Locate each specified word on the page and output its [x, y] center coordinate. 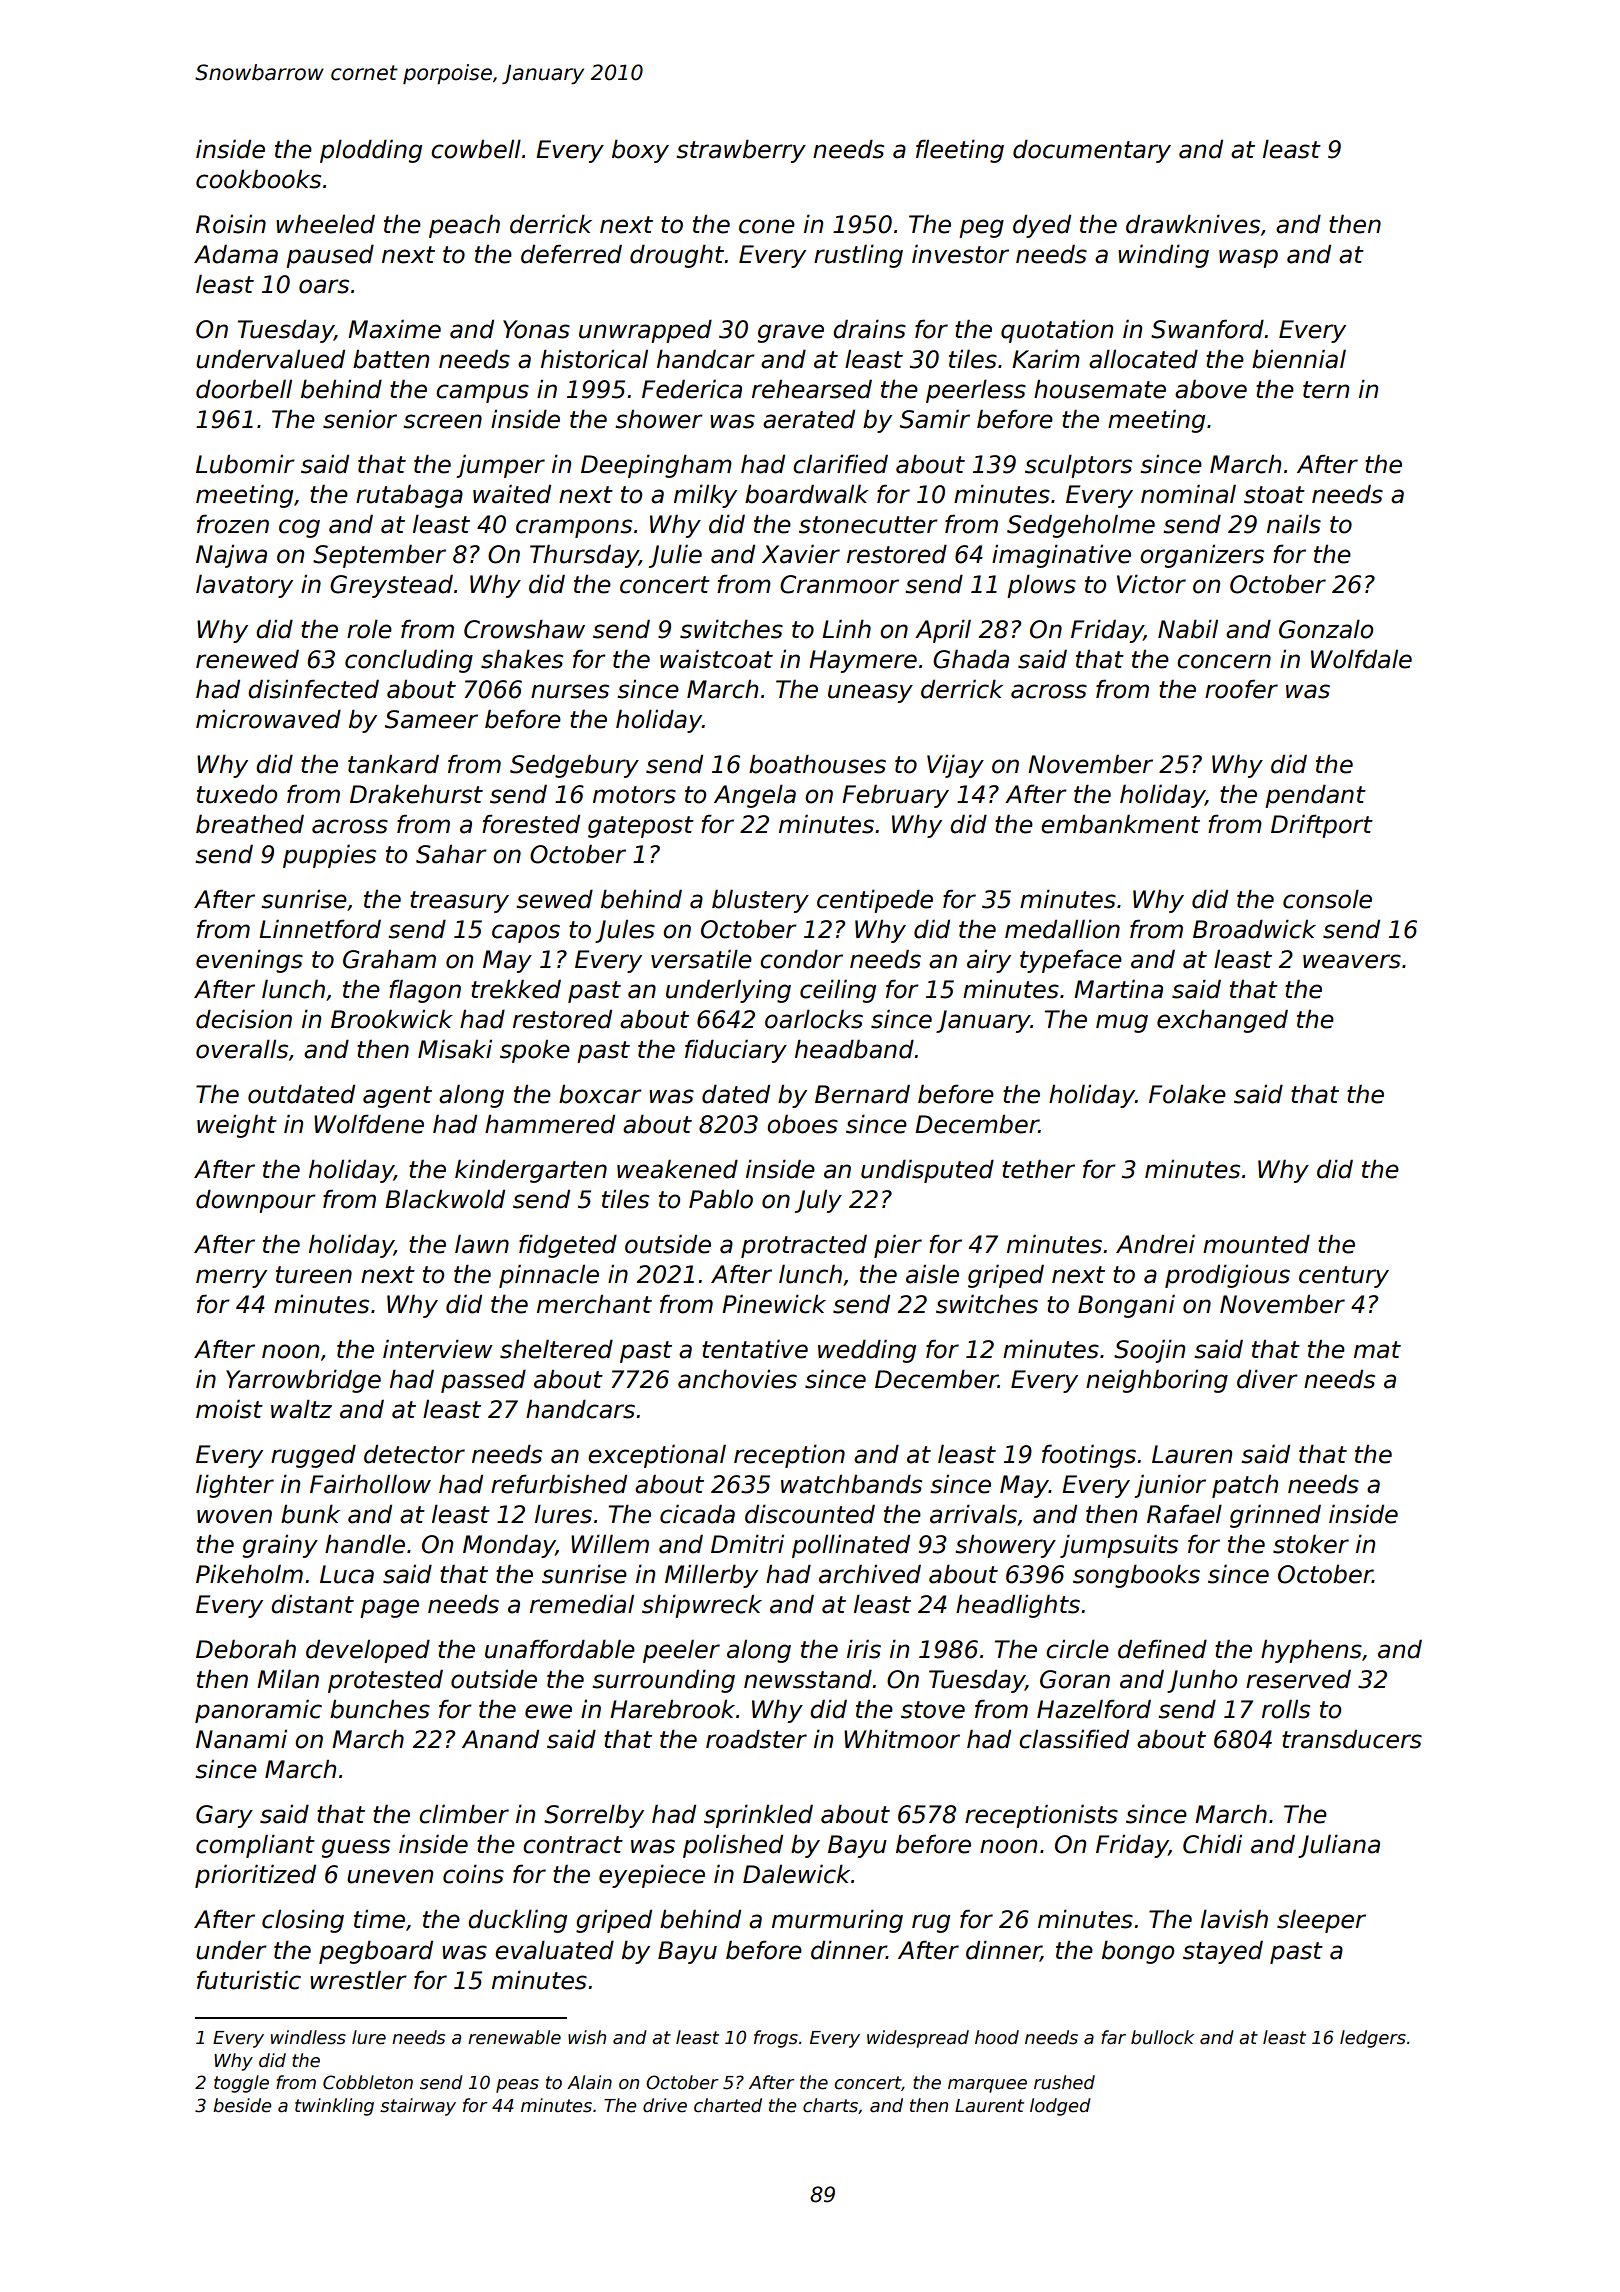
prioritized [255, 1876]
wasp [1248, 258]
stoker [1311, 1544]
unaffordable [560, 1649]
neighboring [1157, 1381]
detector [414, 1454]
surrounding [663, 1681]
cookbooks [258, 179]
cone [767, 226]
